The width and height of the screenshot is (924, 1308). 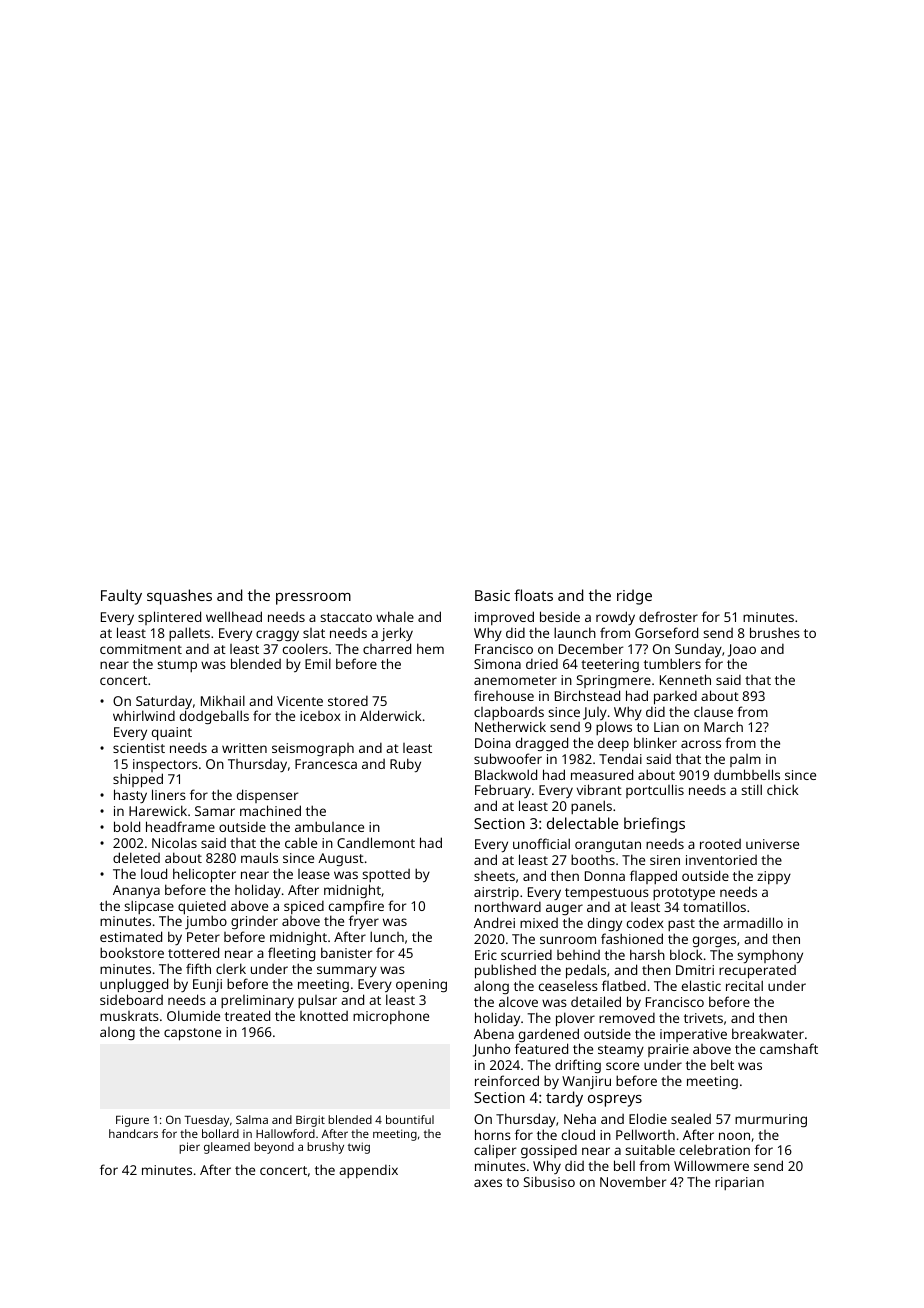 What do you see at coordinates (634, 597) in the screenshot?
I see `ridge` at bounding box center [634, 597].
